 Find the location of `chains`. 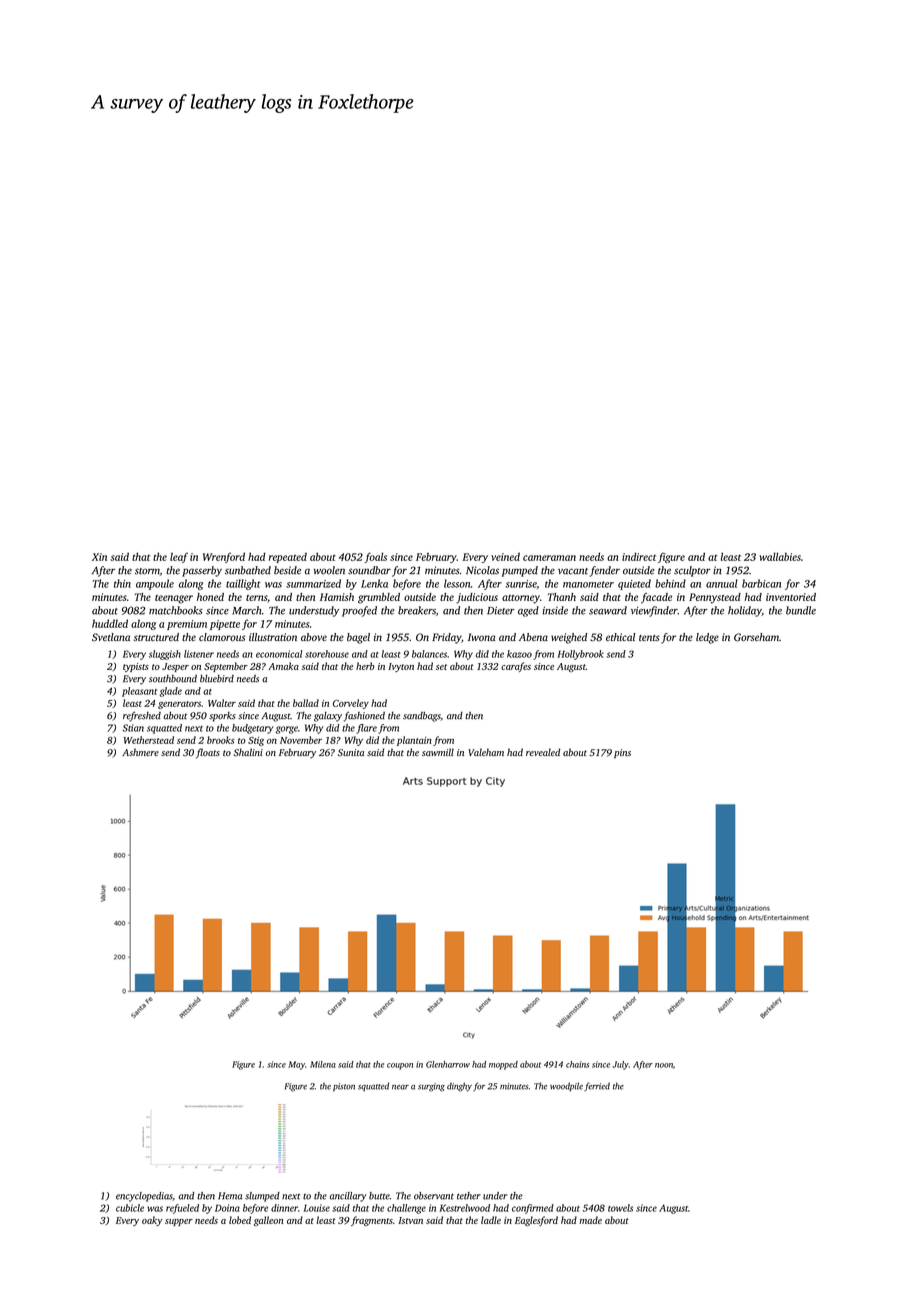

chains is located at coordinates (577, 1064).
